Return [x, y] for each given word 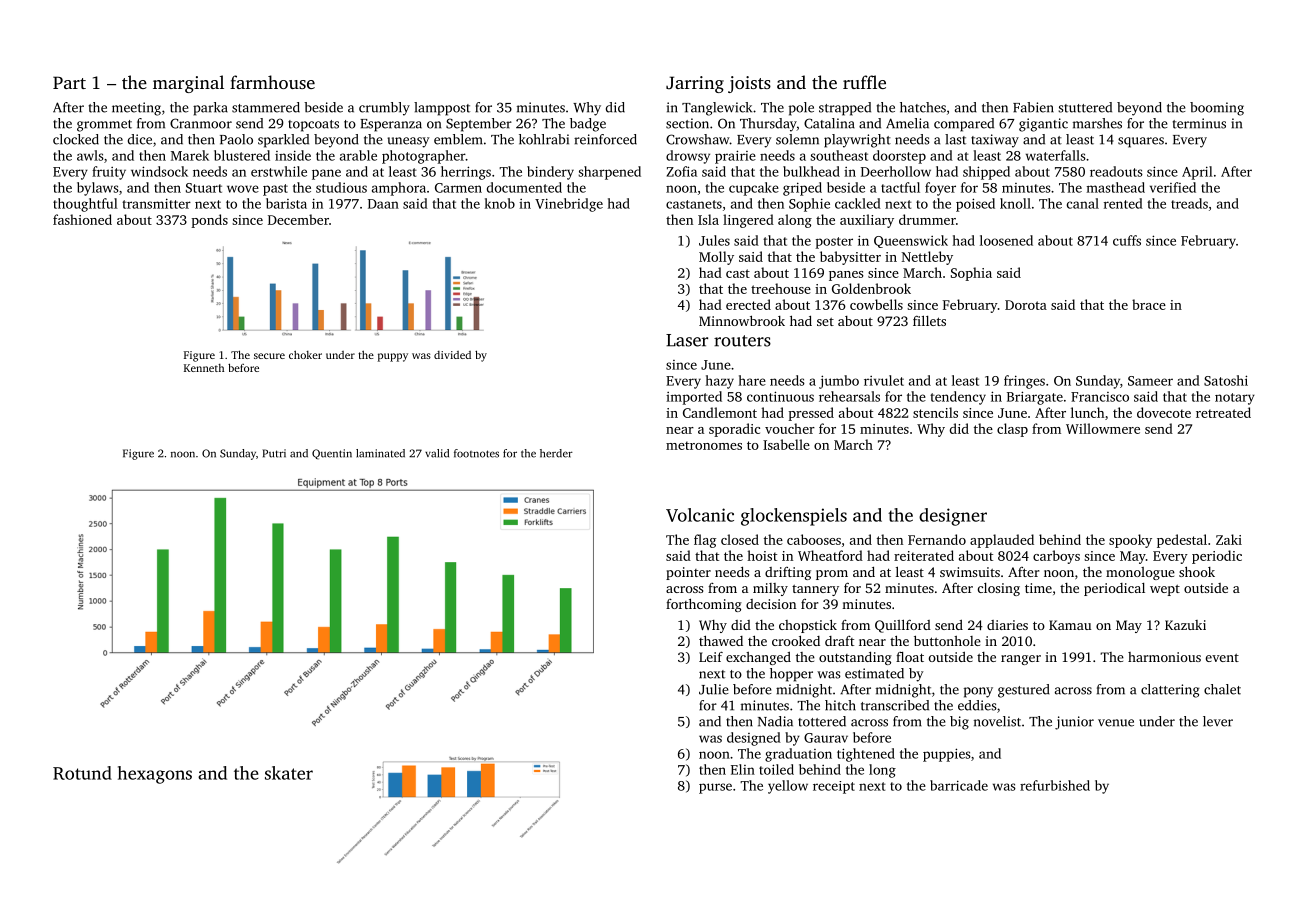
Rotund [82, 773]
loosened [1006, 240]
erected [748, 304]
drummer [927, 219]
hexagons [155, 775]
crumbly [384, 109]
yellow [788, 787]
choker [305, 354]
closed [740, 539]
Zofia [682, 171]
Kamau [1070, 625]
